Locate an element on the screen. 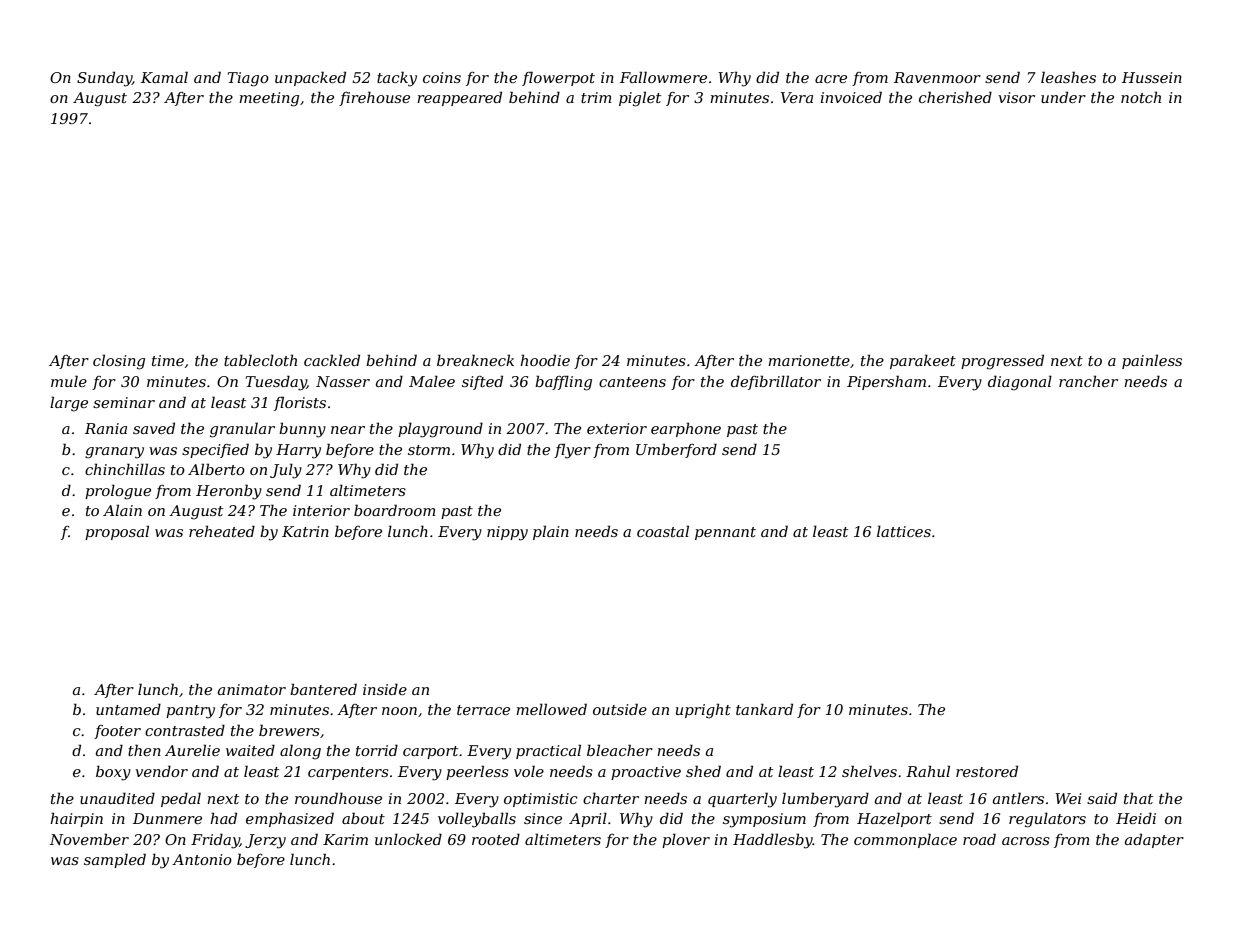  terrace is located at coordinates (483, 710).
